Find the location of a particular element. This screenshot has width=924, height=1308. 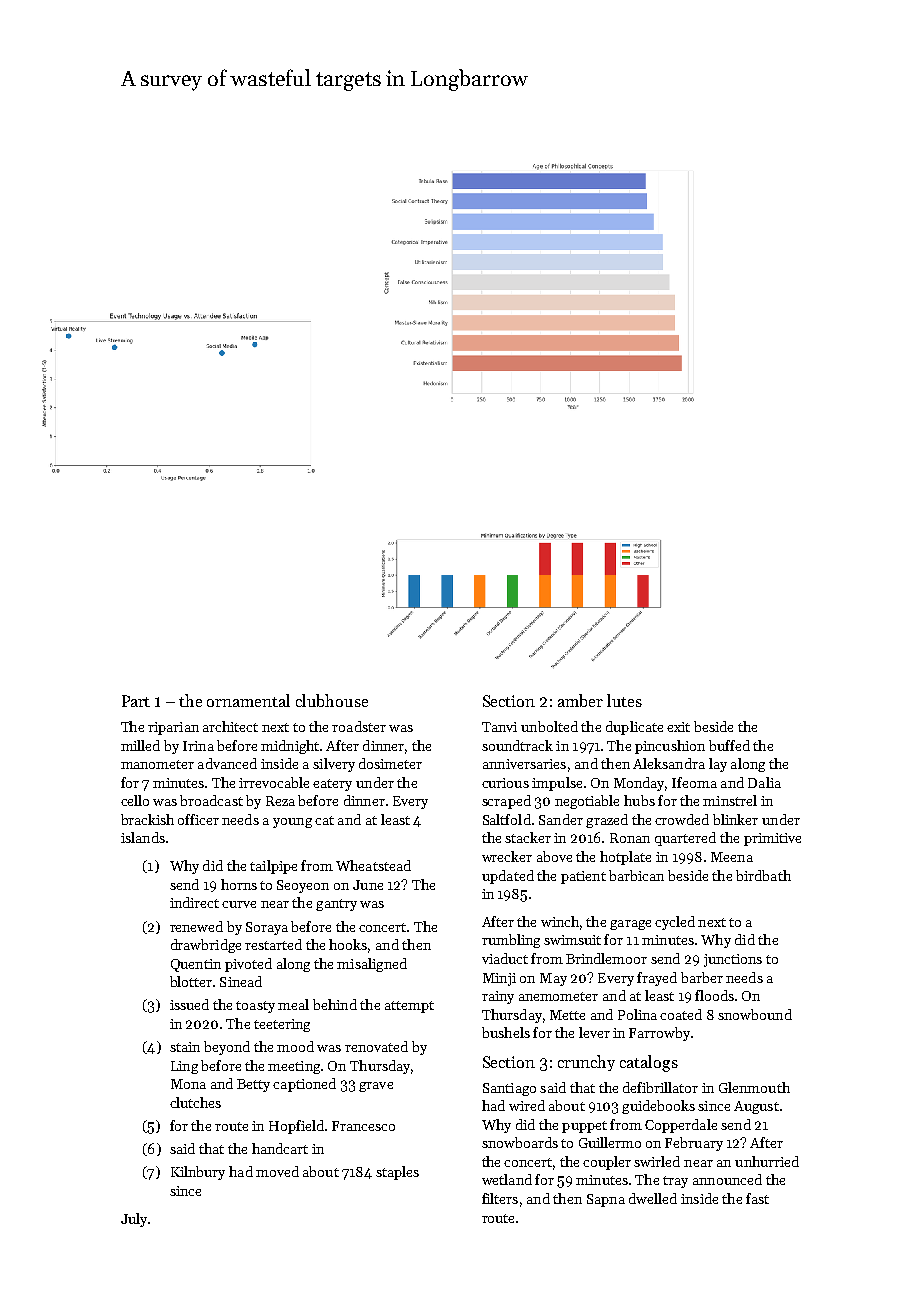

filters is located at coordinates (500, 1198).
